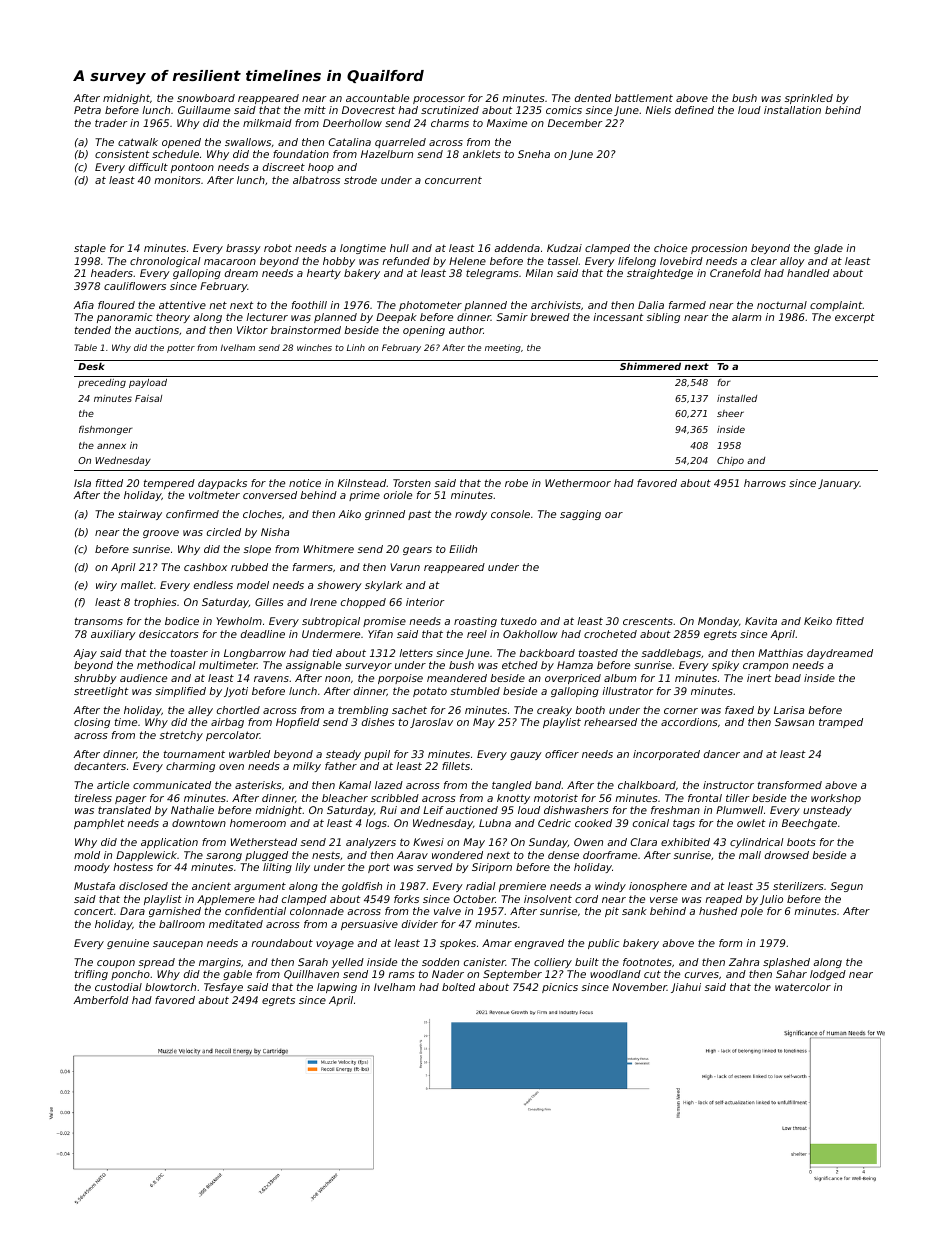 This screenshot has width=952, height=1233. Describe the element at coordinates (82, 483) in the screenshot. I see `Isla` at that location.
